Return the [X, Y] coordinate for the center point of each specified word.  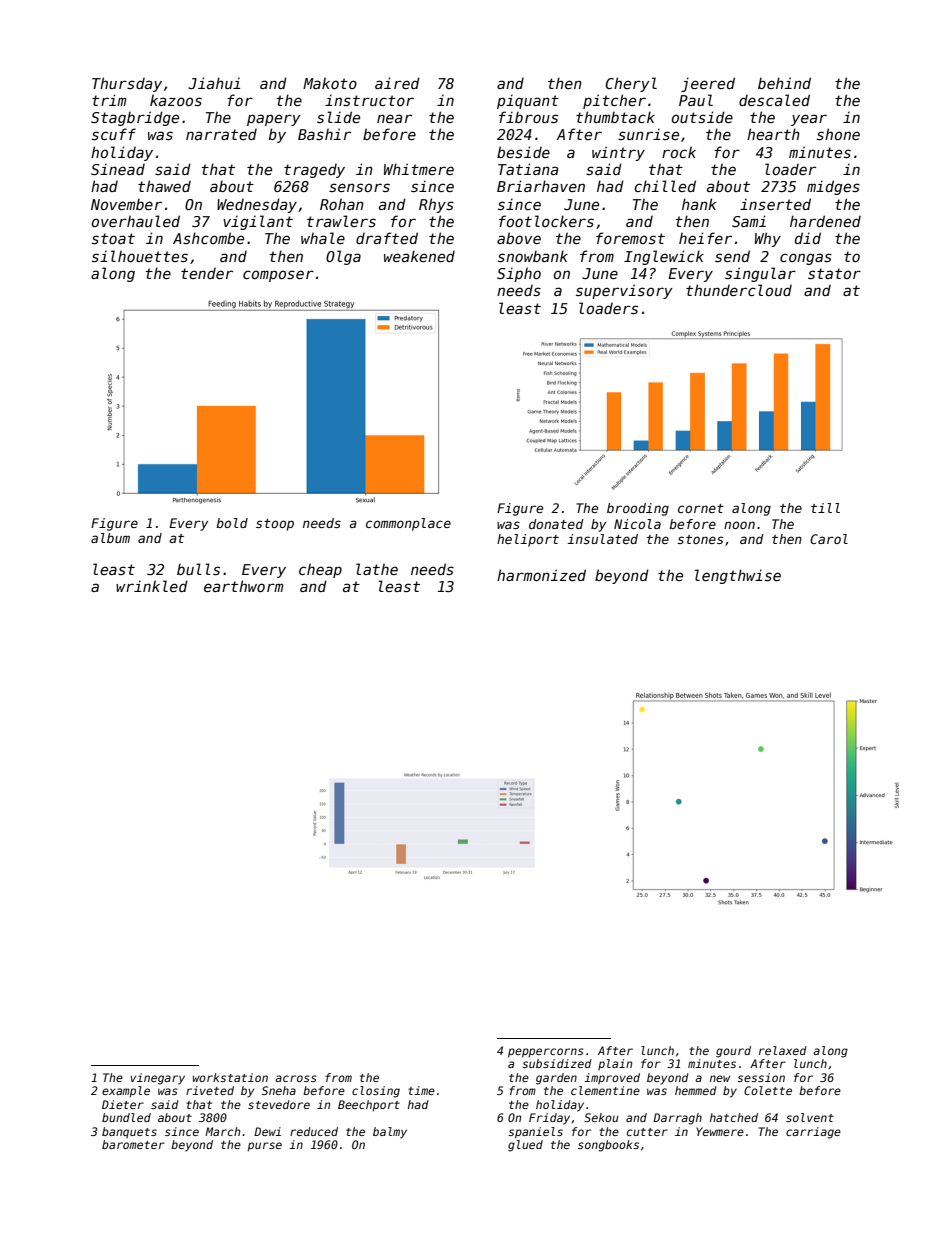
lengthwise [738, 576]
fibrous [528, 117]
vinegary [157, 1079]
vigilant [258, 222]
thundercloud [739, 290]
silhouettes [140, 256]
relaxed [783, 1050]
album [110, 538]
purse [264, 1147]
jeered [708, 84]
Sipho [519, 274]
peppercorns [546, 1053]
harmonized [541, 575]
